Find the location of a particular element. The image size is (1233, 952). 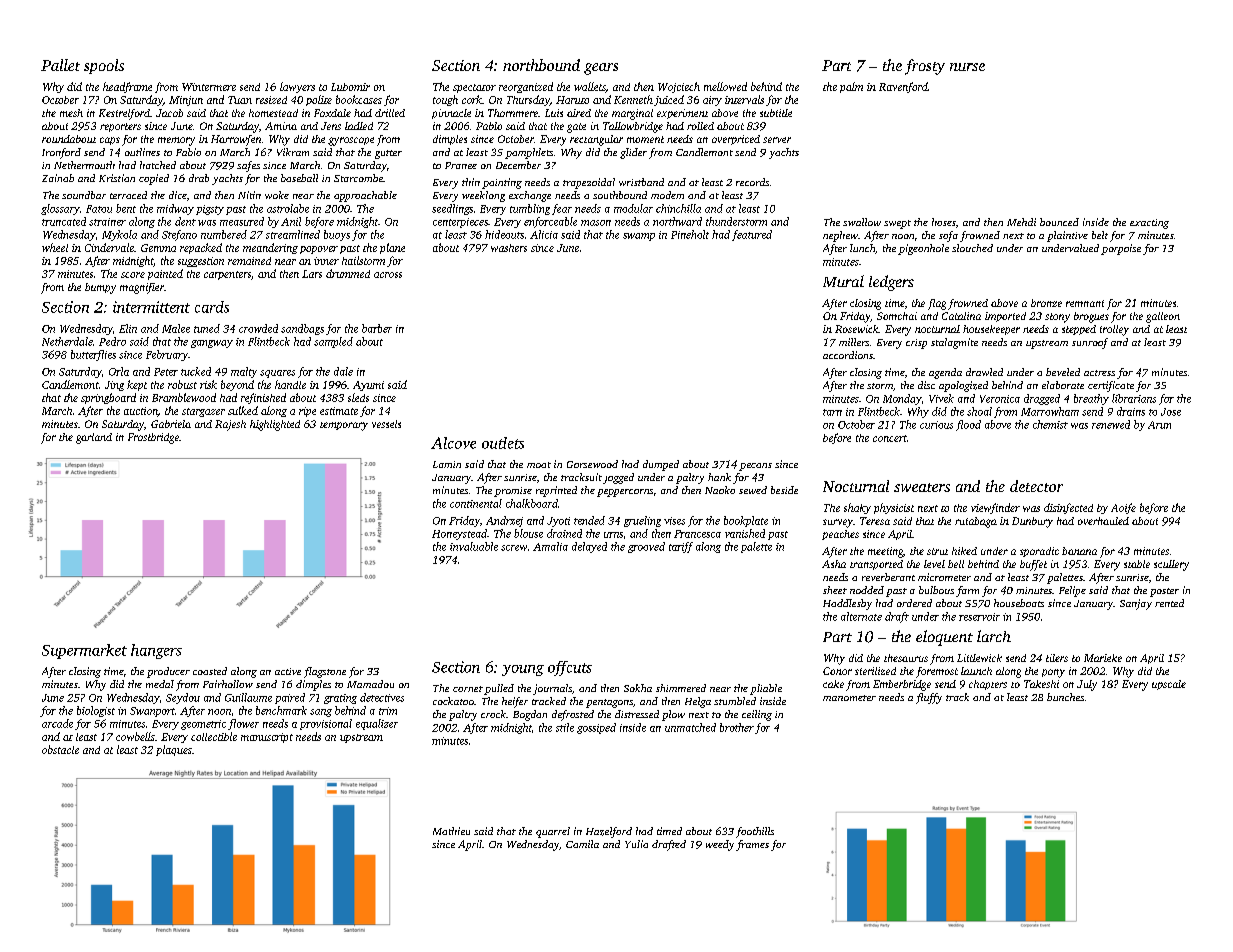

Nitin is located at coordinates (249, 195).
